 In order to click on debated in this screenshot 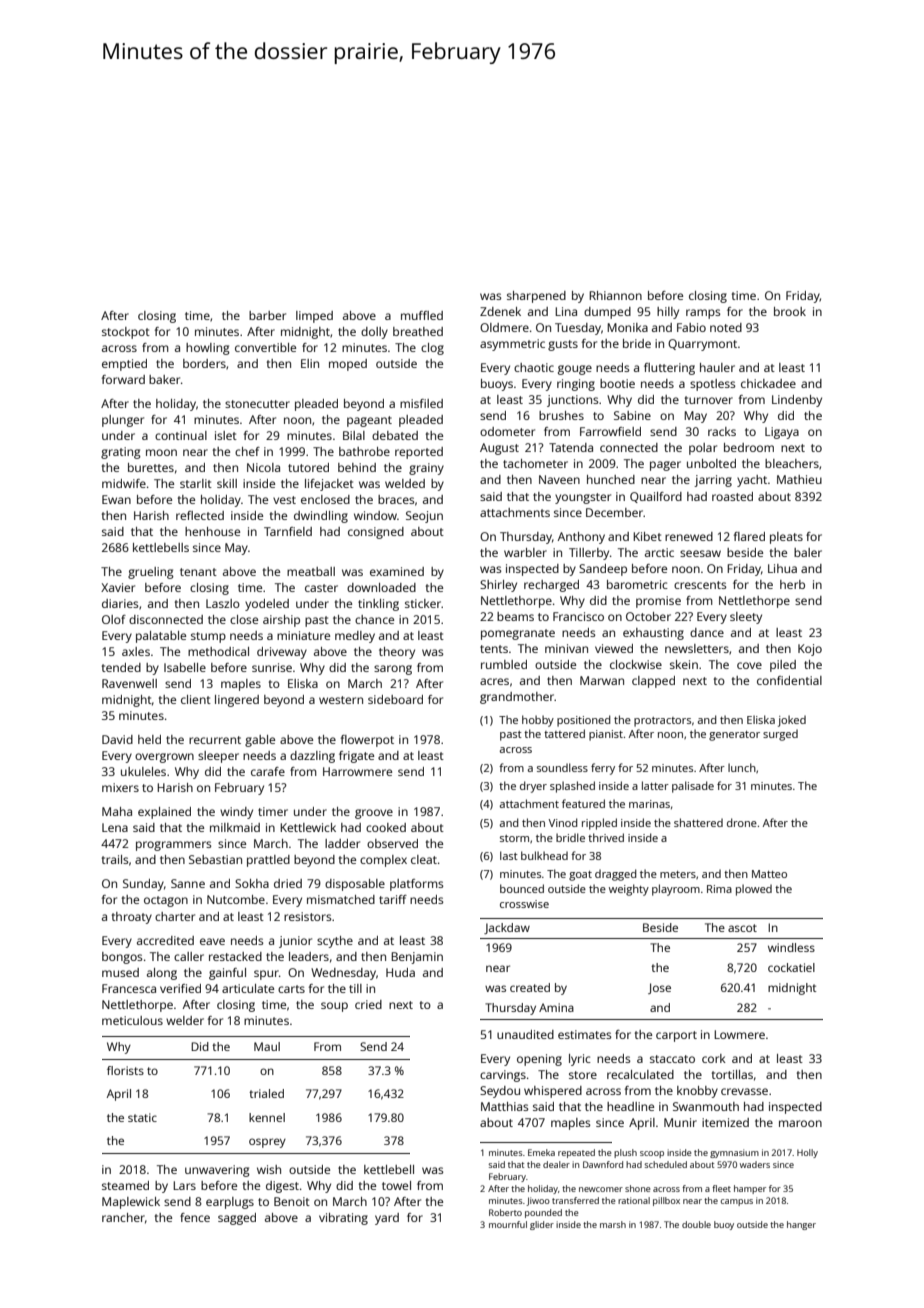, I will do `click(395, 435)`.
